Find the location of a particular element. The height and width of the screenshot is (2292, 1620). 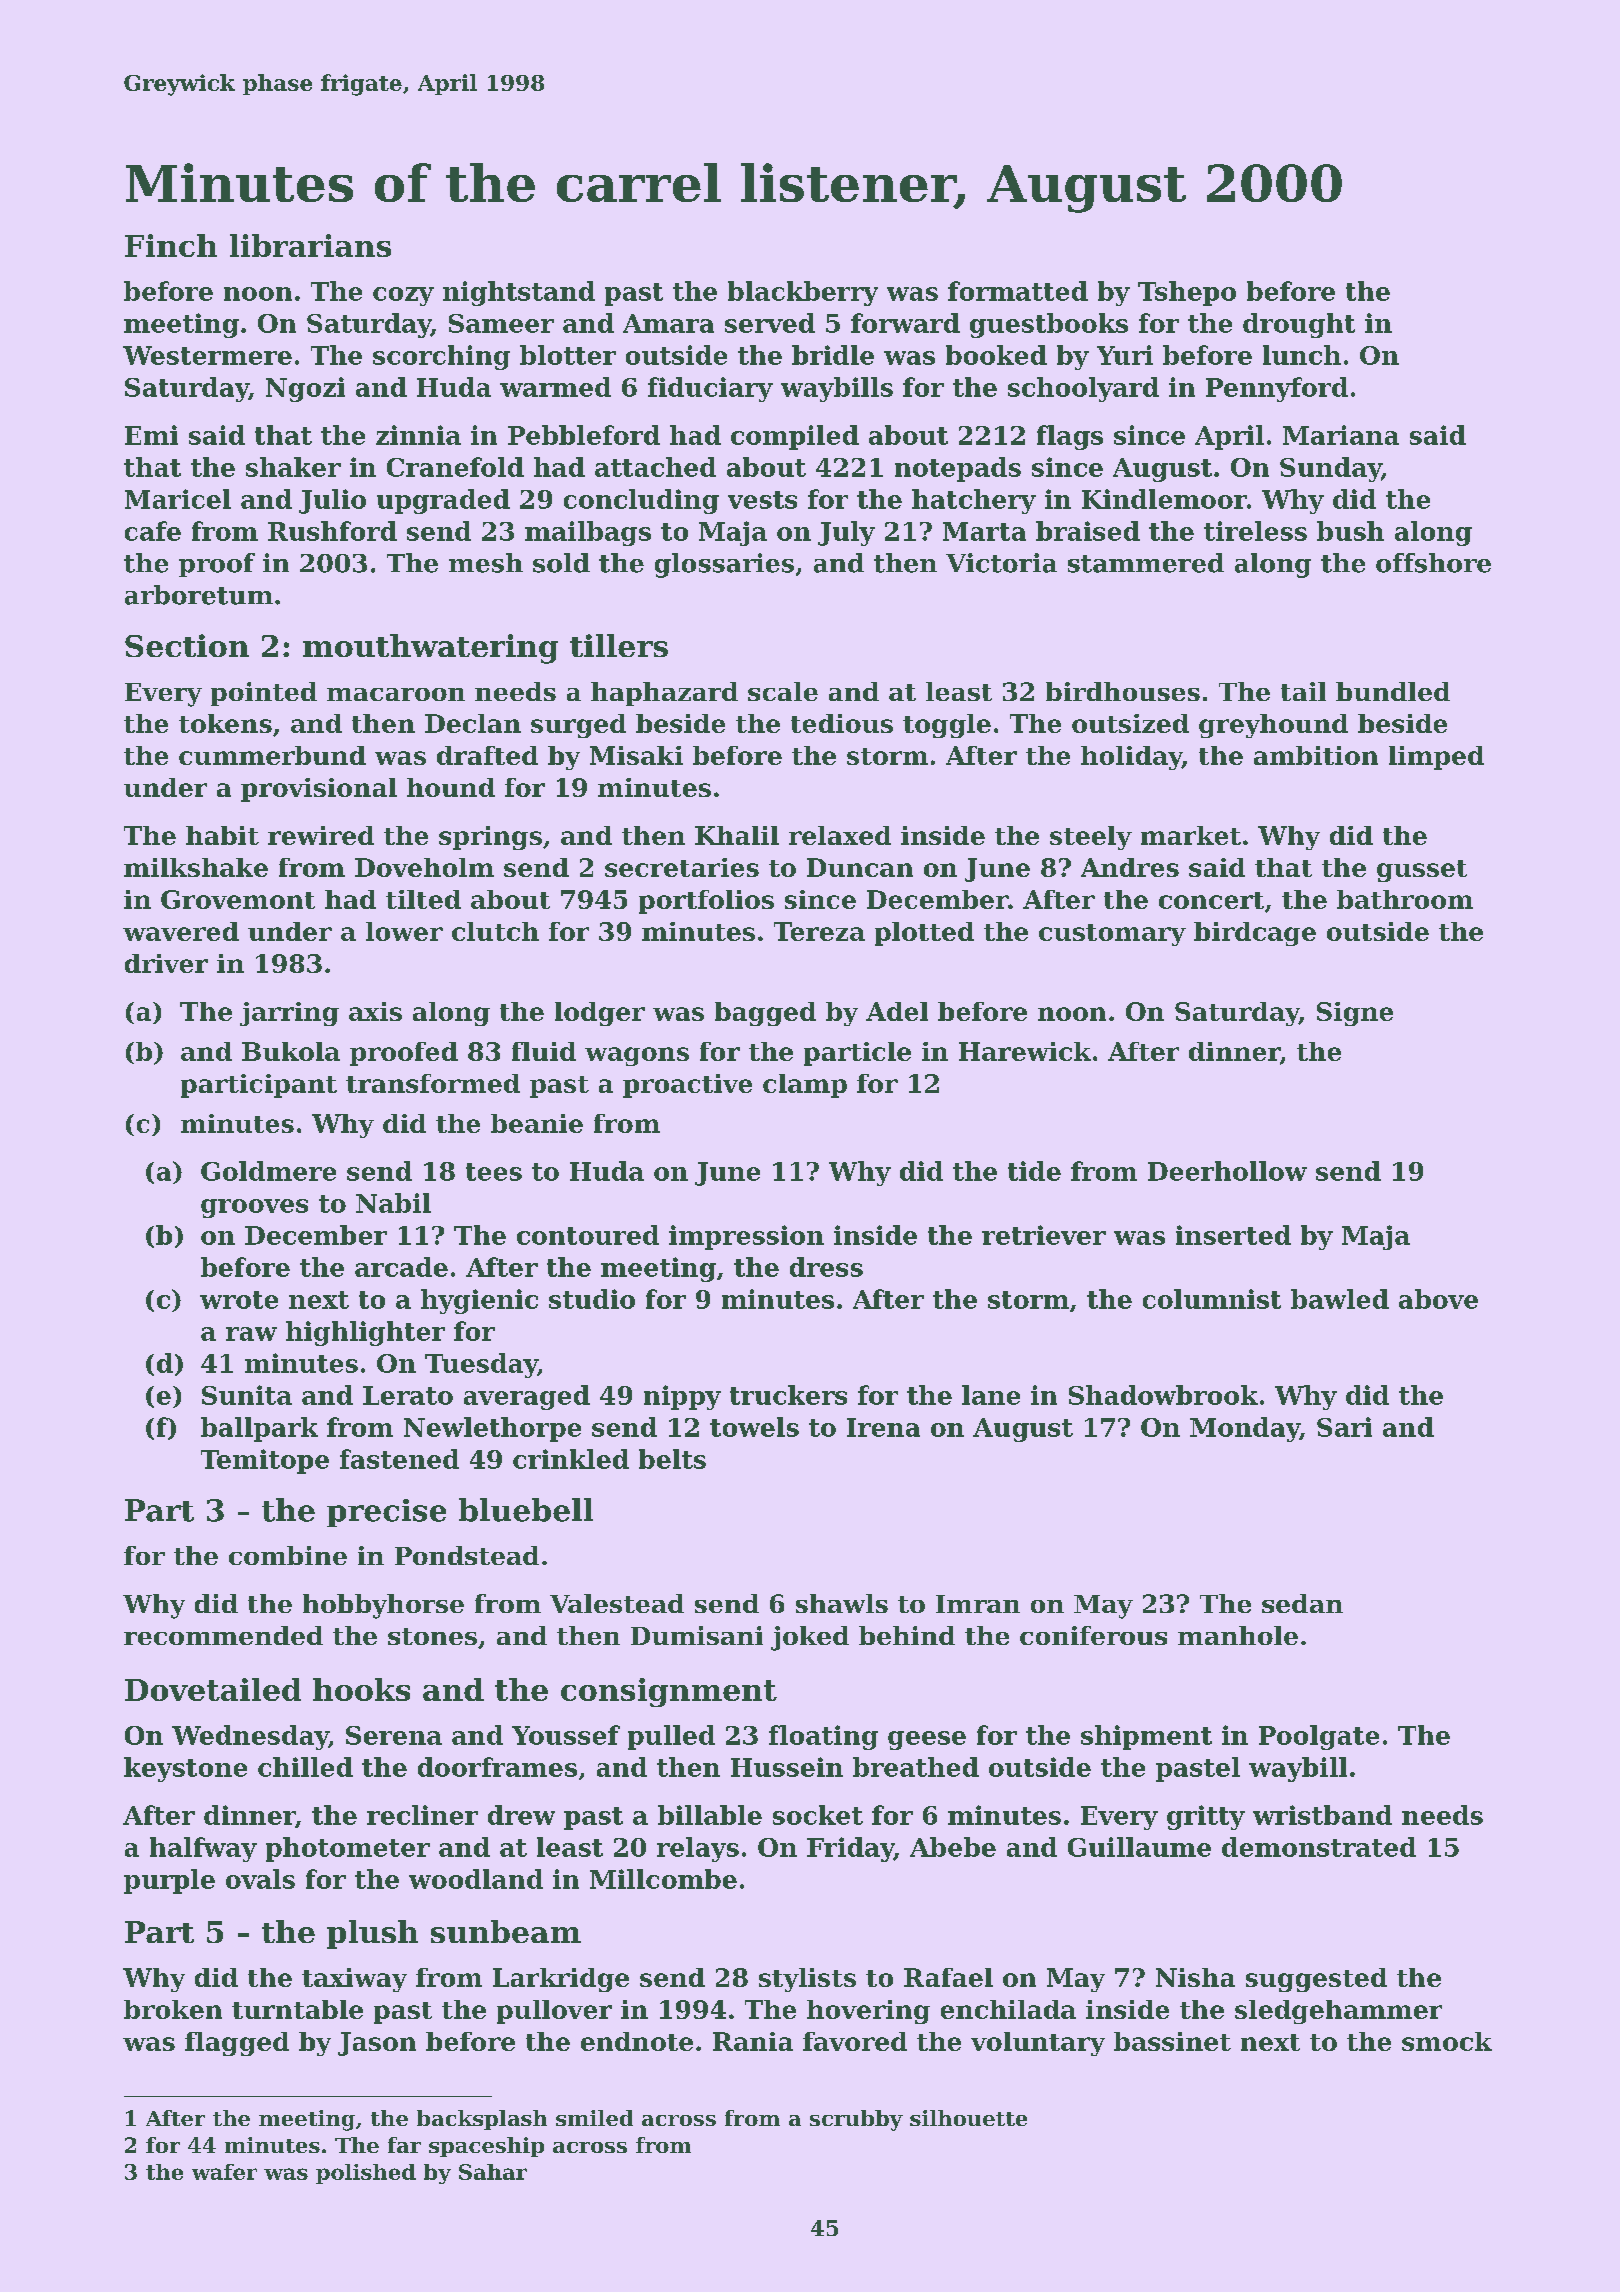

Irena is located at coordinates (883, 1427).
